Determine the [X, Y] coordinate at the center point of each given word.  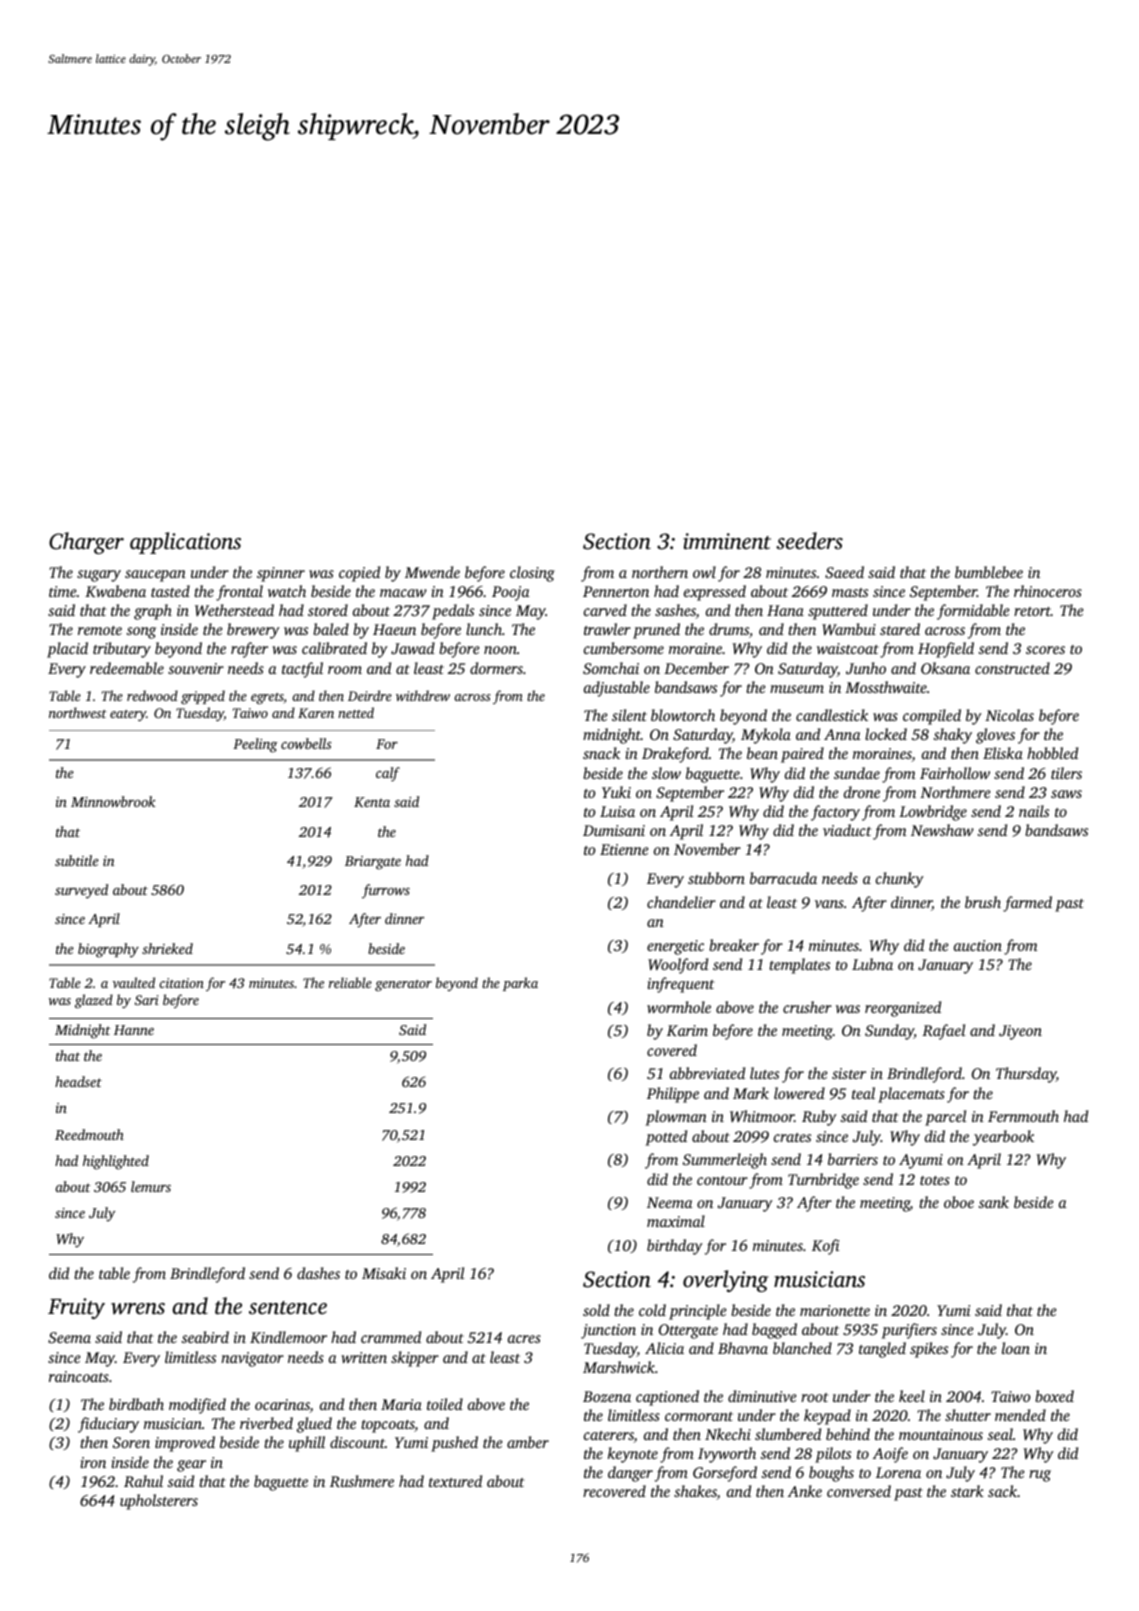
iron [93, 1462]
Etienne [624, 849]
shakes [695, 1492]
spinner [281, 574]
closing [532, 574]
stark [967, 1491]
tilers [1066, 773]
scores [1045, 650]
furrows [386, 891]
